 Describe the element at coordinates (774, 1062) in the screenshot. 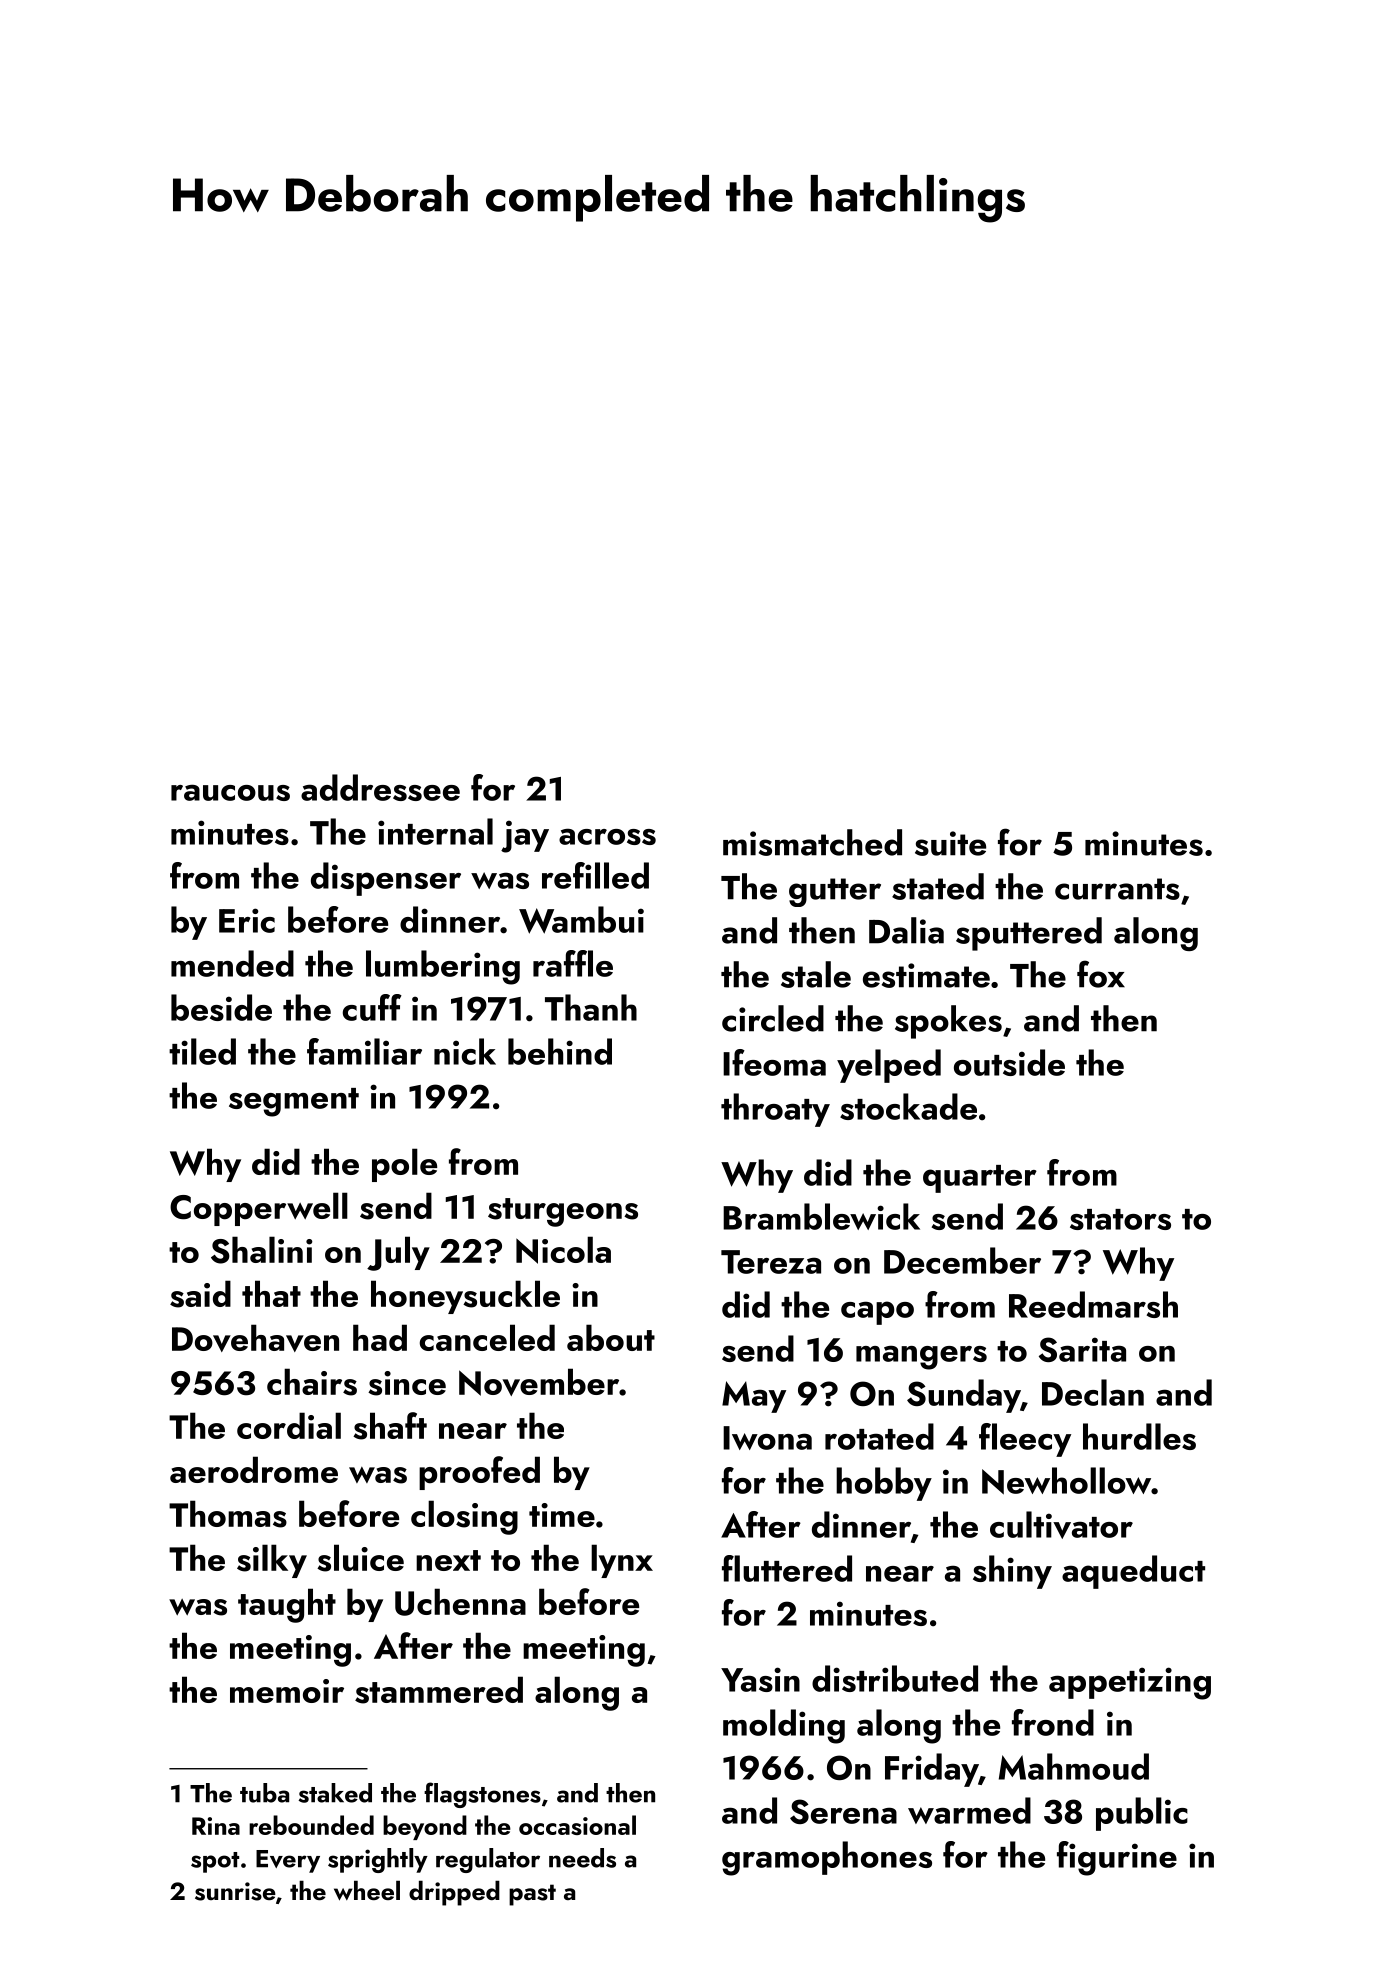

I see `Ifeoma` at that location.
